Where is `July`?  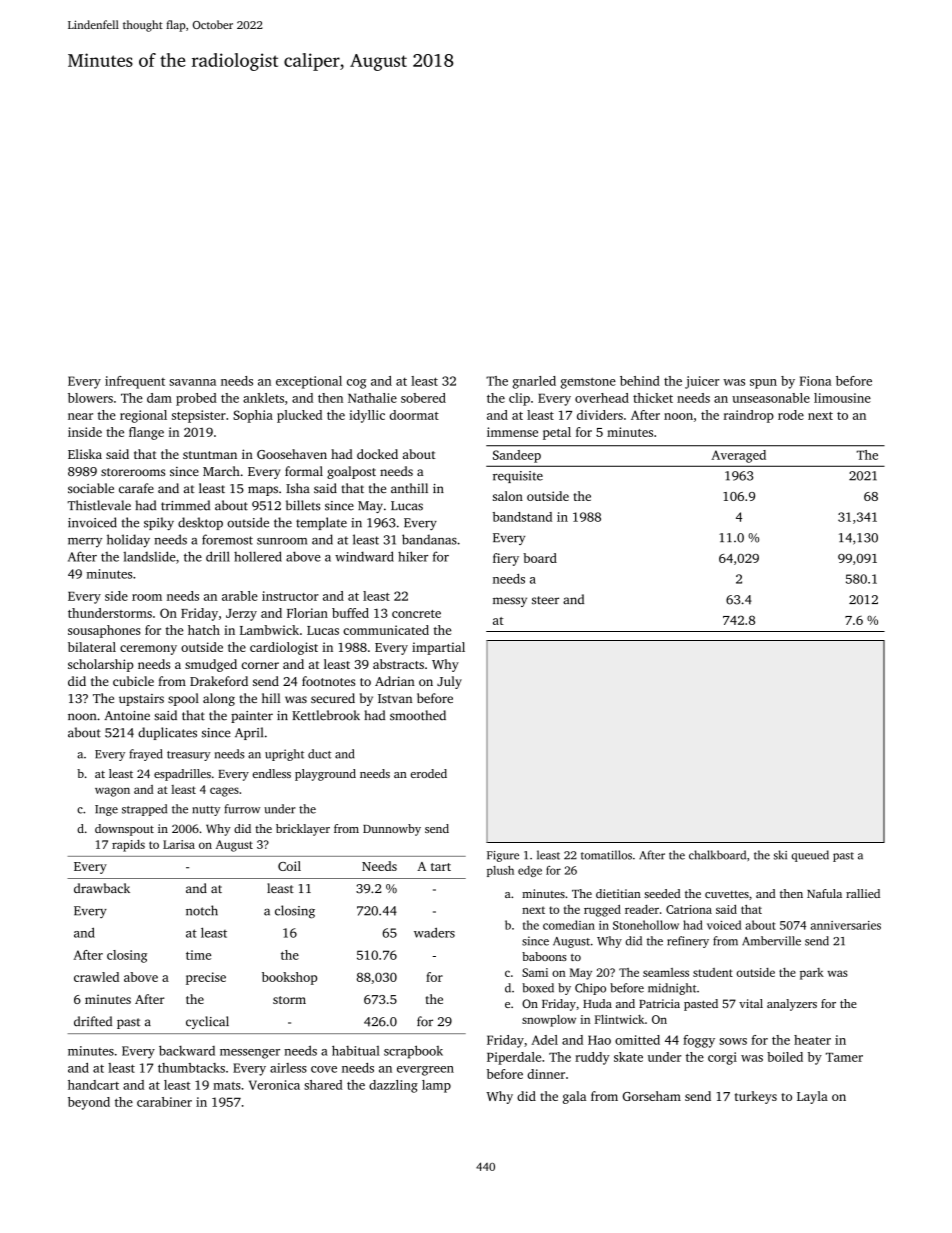
July is located at coordinates (449, 682).
